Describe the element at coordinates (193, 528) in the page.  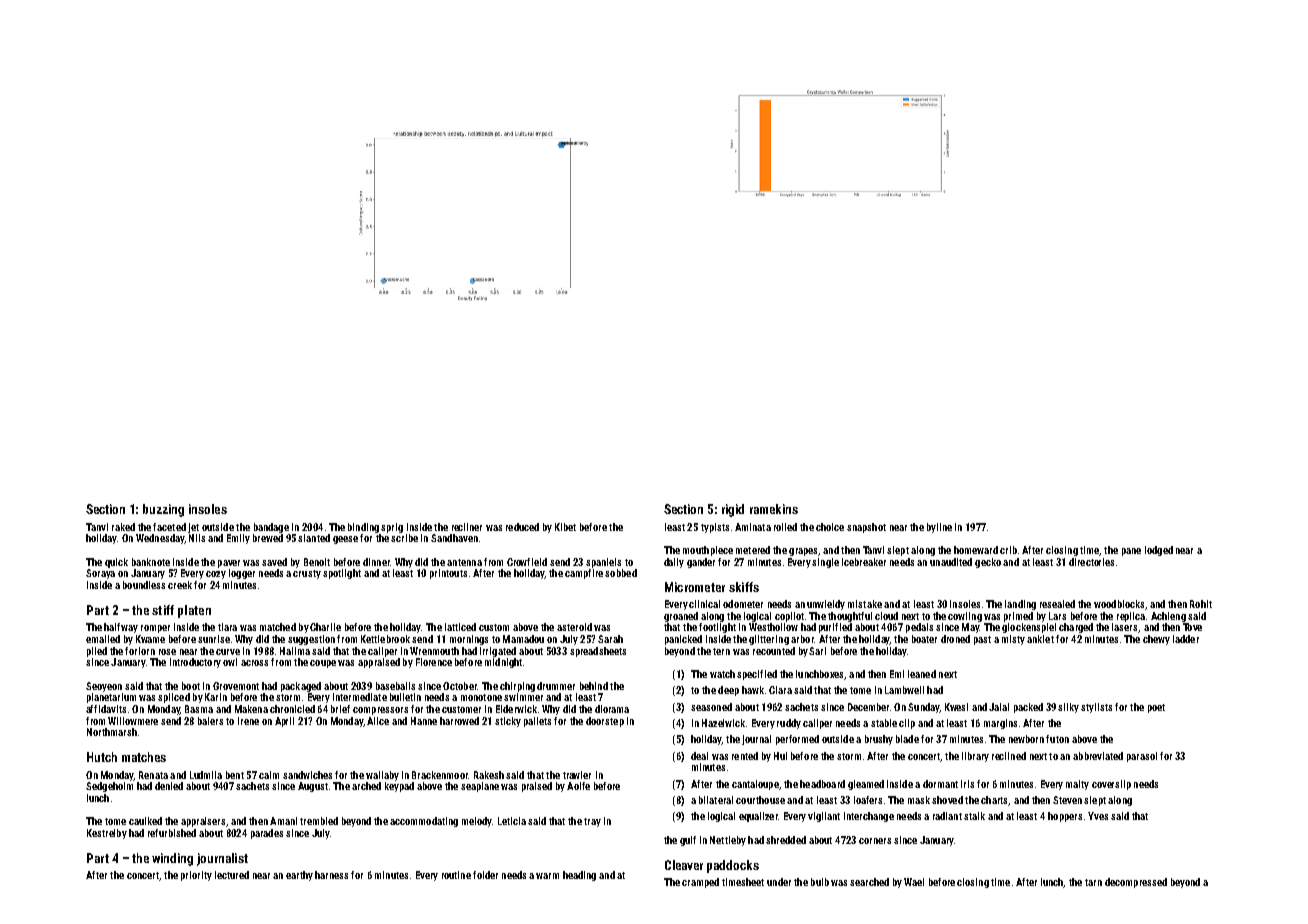
I see `jet` at that location.
